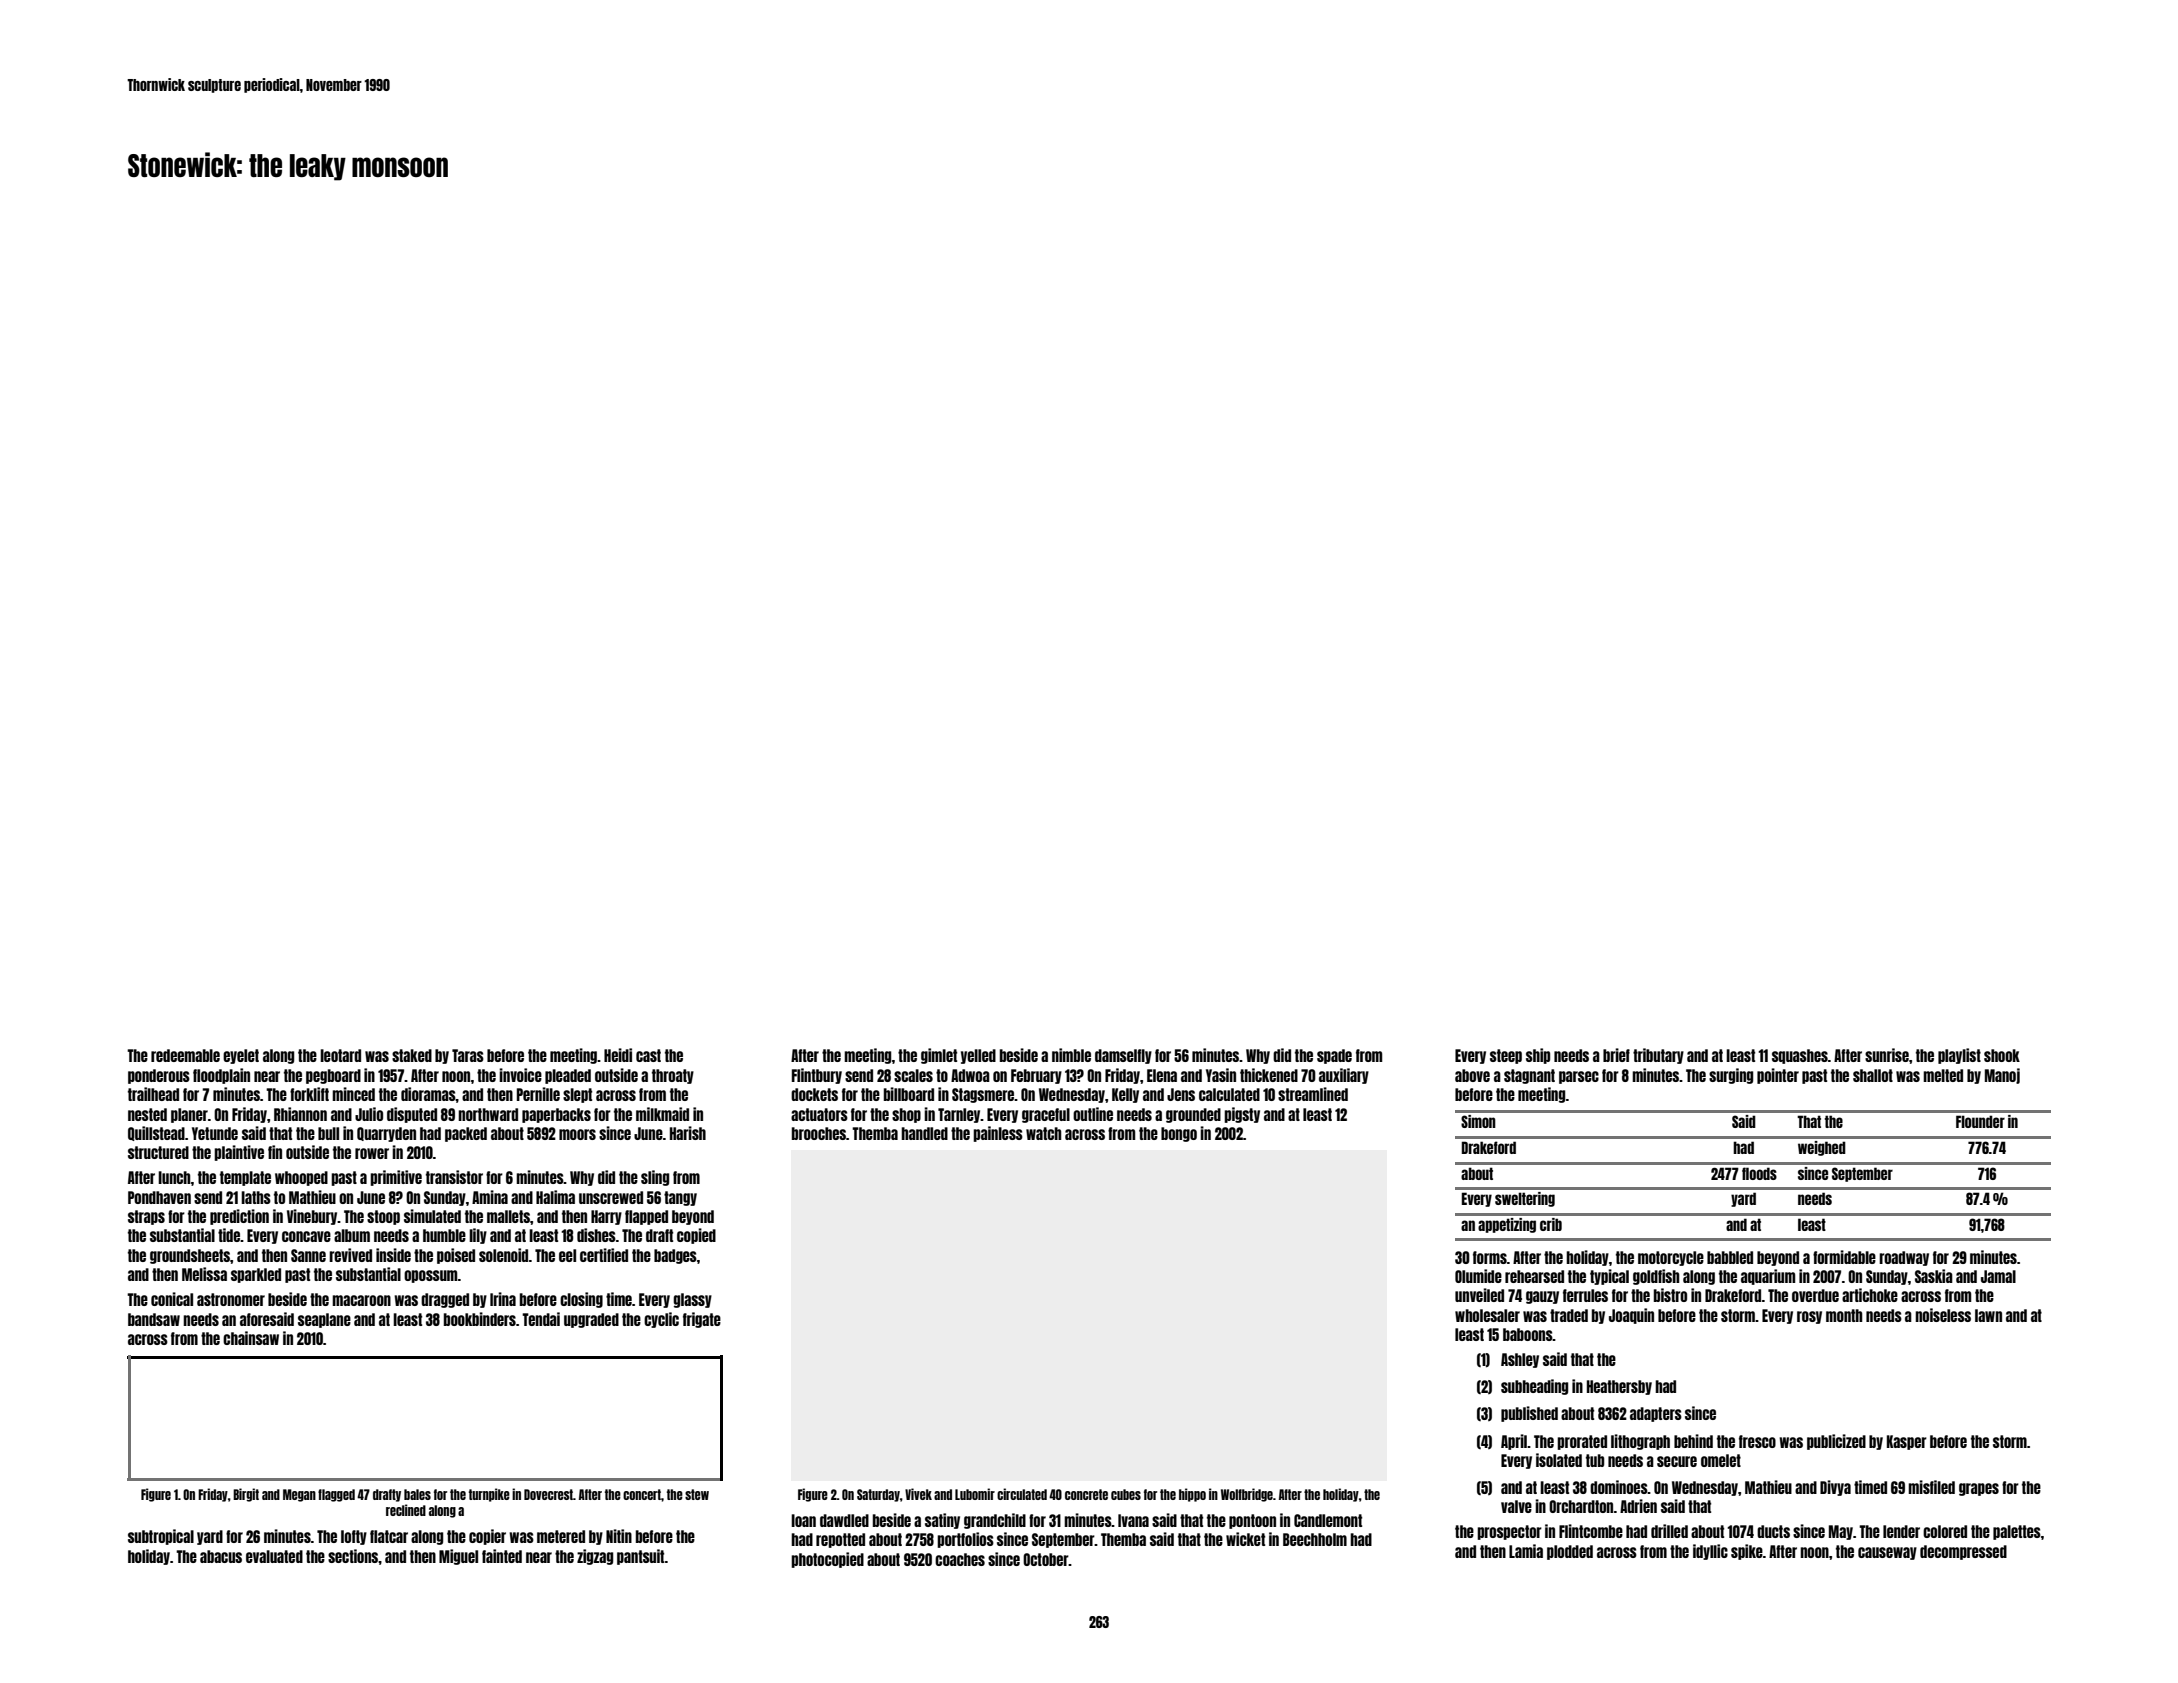  Describe the element at coordinates (161, 1537) in the document. I see `subtropical` at that location.
